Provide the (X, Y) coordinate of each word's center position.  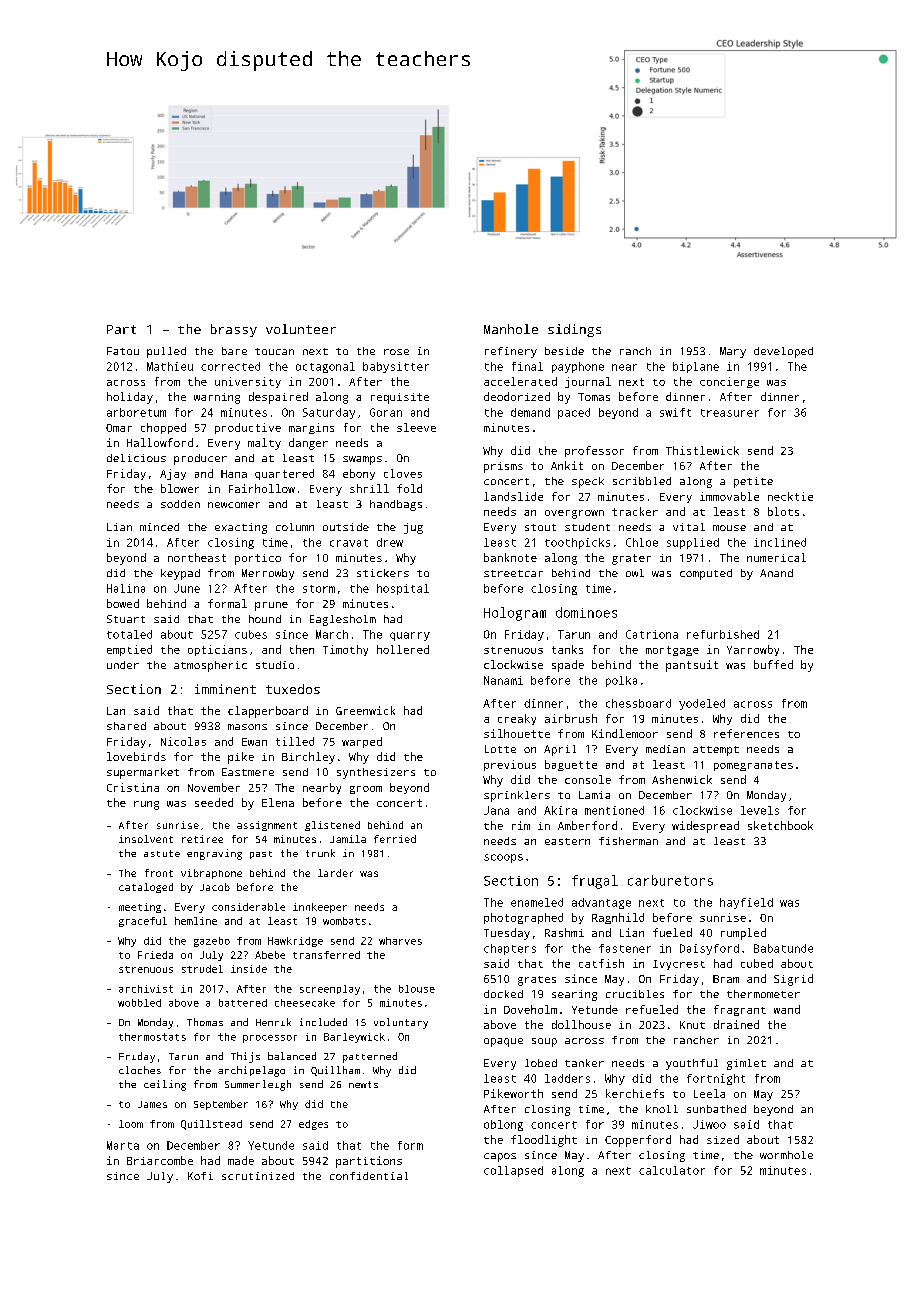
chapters (510, 949)
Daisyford (709, 949)
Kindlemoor (625, 733)
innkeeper (320, 908)
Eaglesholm (343, 620)
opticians (217, 650)
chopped (163, 428)
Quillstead (211, 1125)
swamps (362, 460)
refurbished (723, 634)
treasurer (730, 413)
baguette (571, 765)
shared (126, 726)
